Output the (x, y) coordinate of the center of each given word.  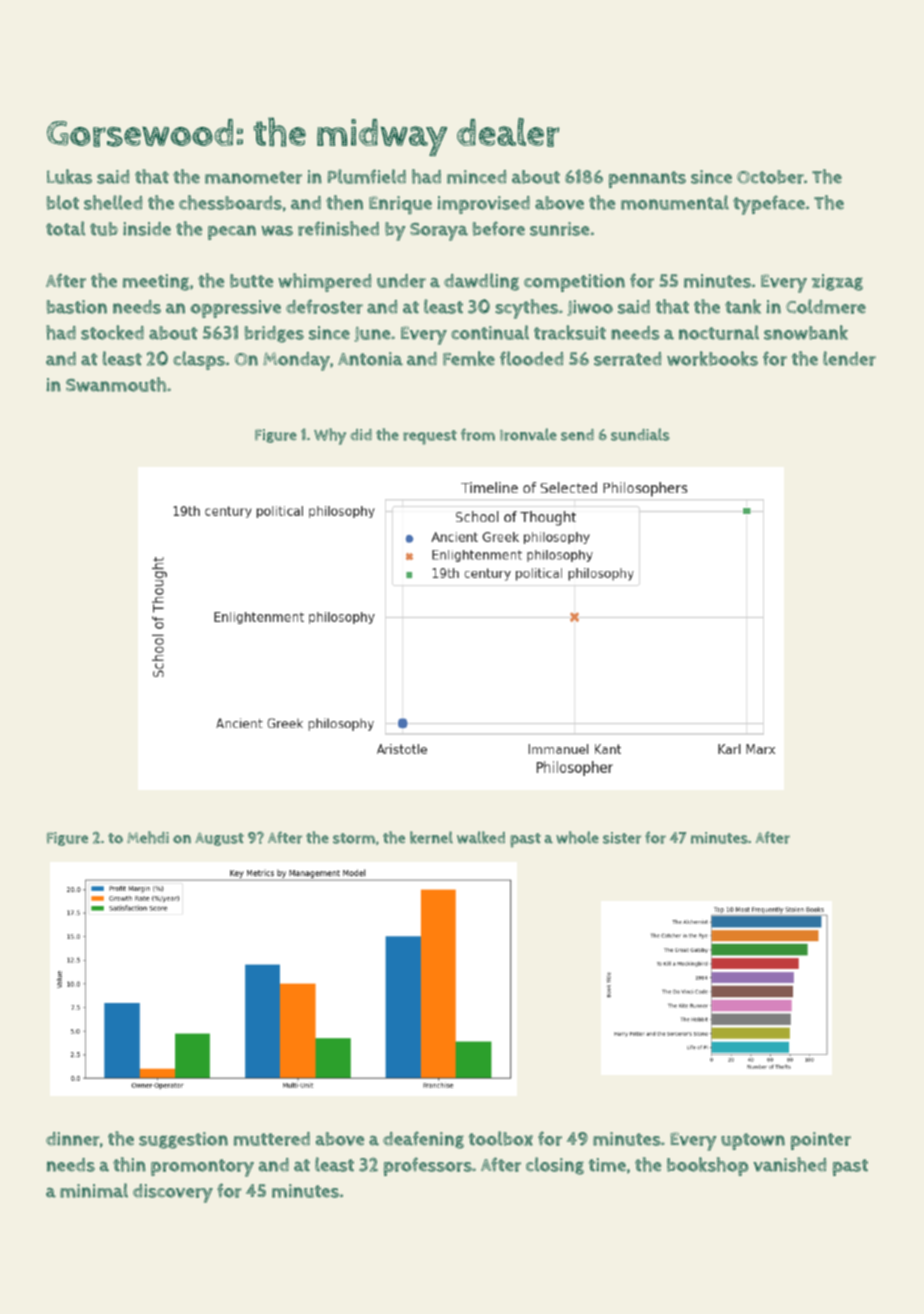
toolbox (501, 1138)
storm (354, 838)
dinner (73, 1139)
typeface (769, 205)
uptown (753, 1141)
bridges (274, 334)
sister (622, 838)
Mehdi (148, 837)
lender (849, 358)
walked (481, 837)
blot (63, 202)
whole (577, 837)
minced (476, 177)
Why (330, 436)
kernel (431, 837)
